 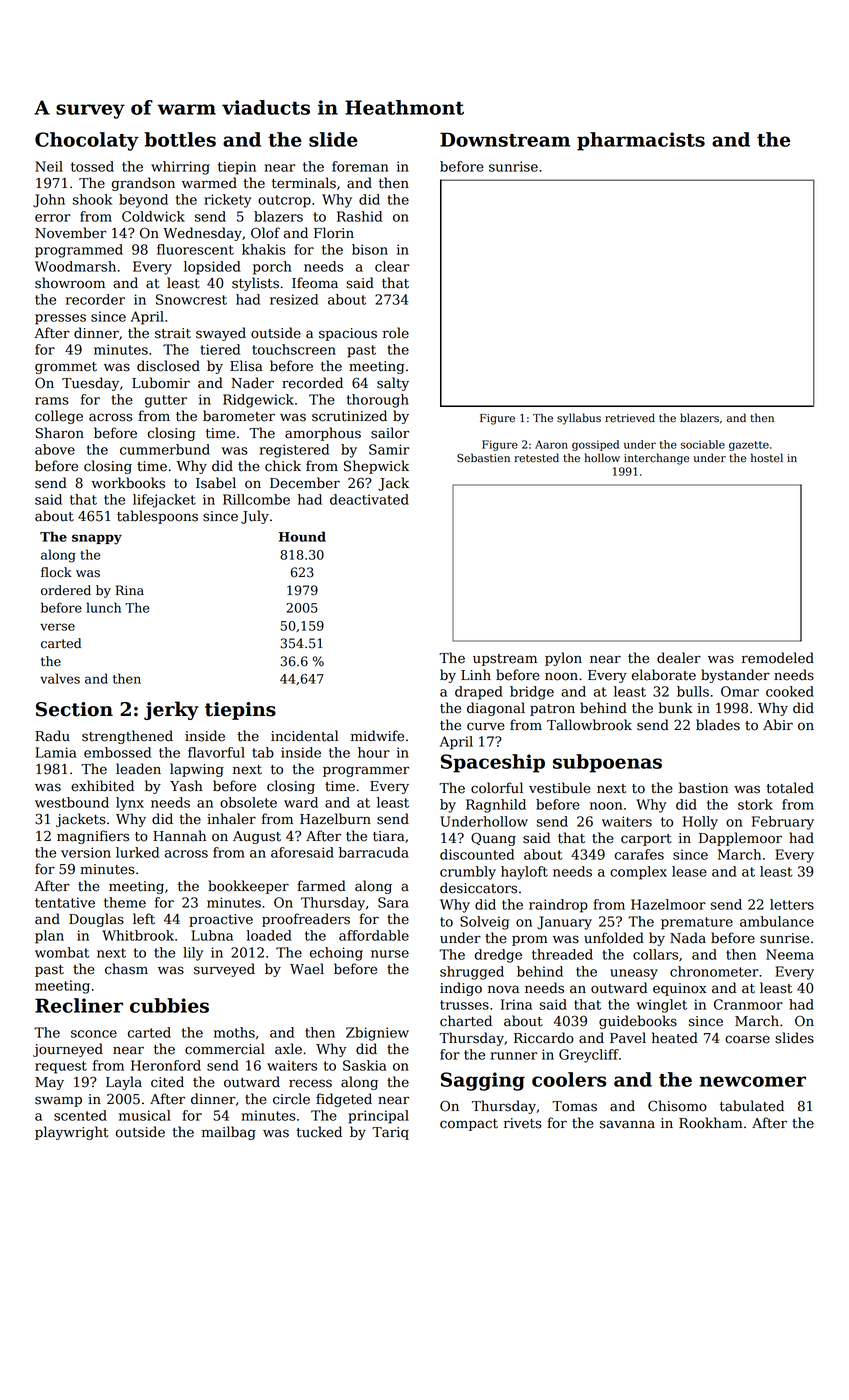 I want to click on pharmacists, so click(x=641, y=141).
